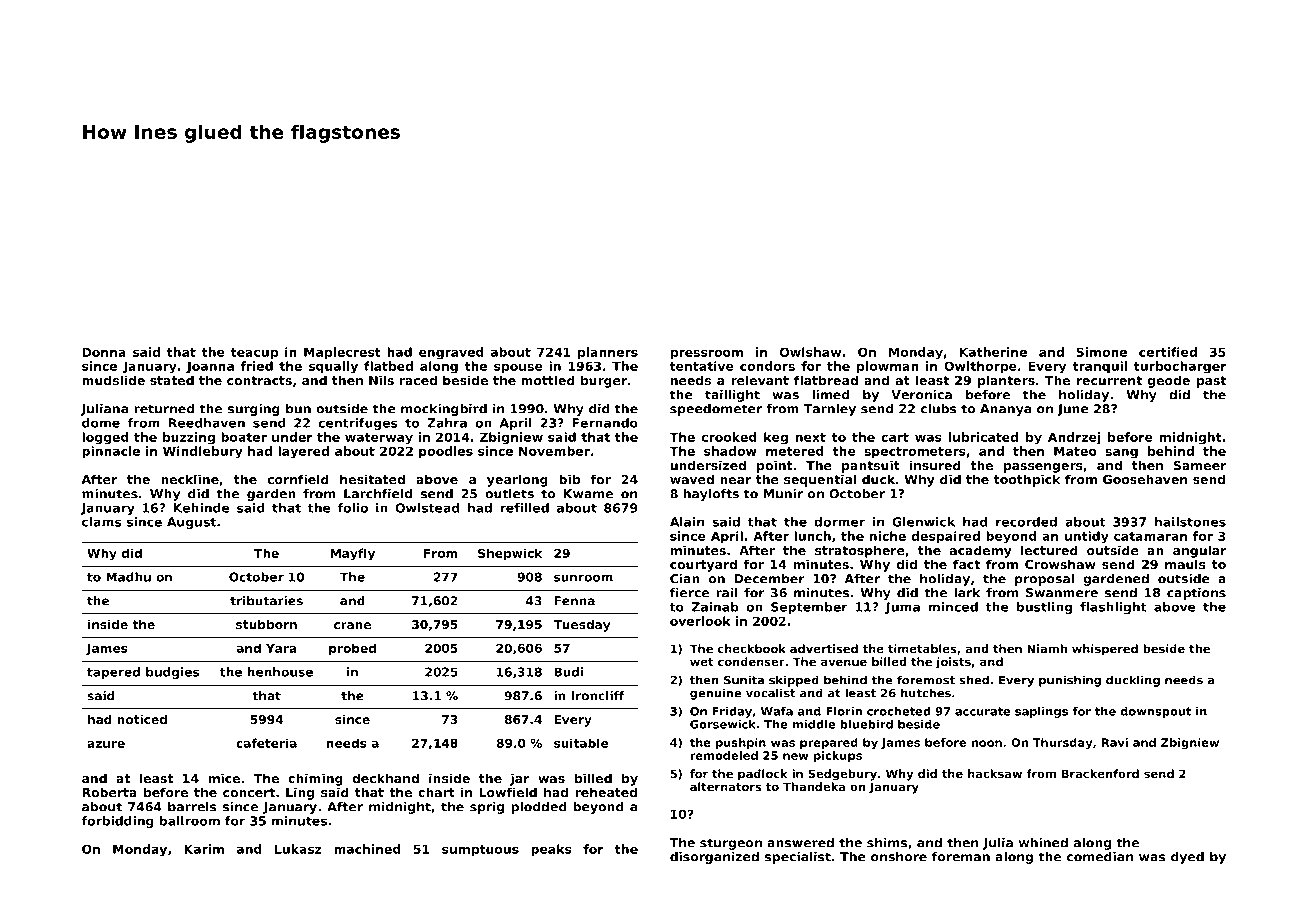 Image resolution: width=1308 pixels, height=924 pixels. I want to click on stubborn, so click(266, 624).
